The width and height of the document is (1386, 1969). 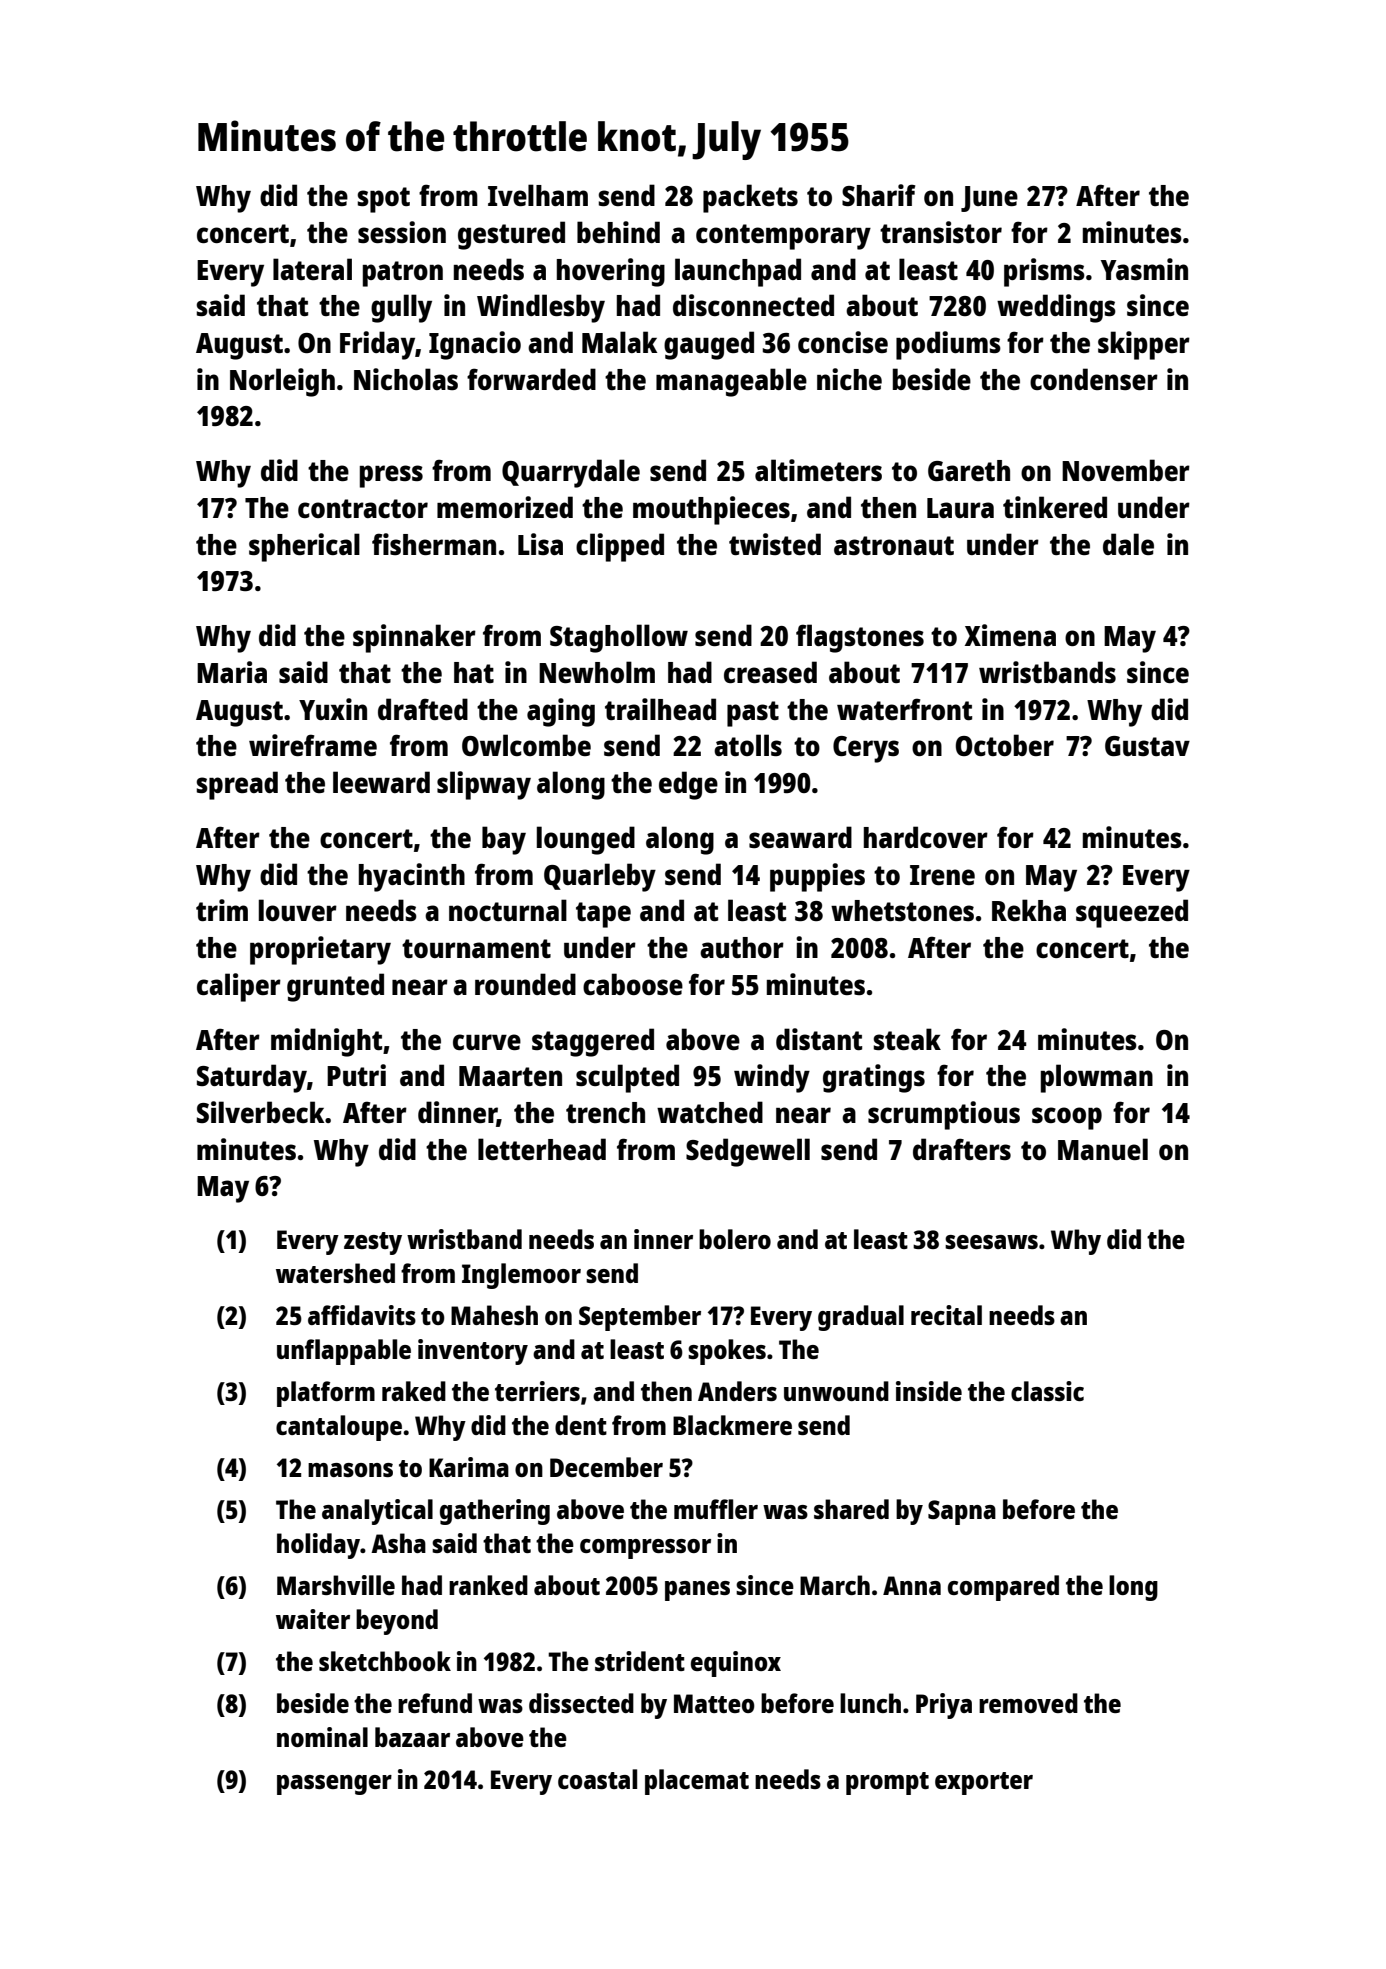 What do you see at coordinates (1147, 746) in the document?
I see `Gustav` at bounding box center [1147, 746].
